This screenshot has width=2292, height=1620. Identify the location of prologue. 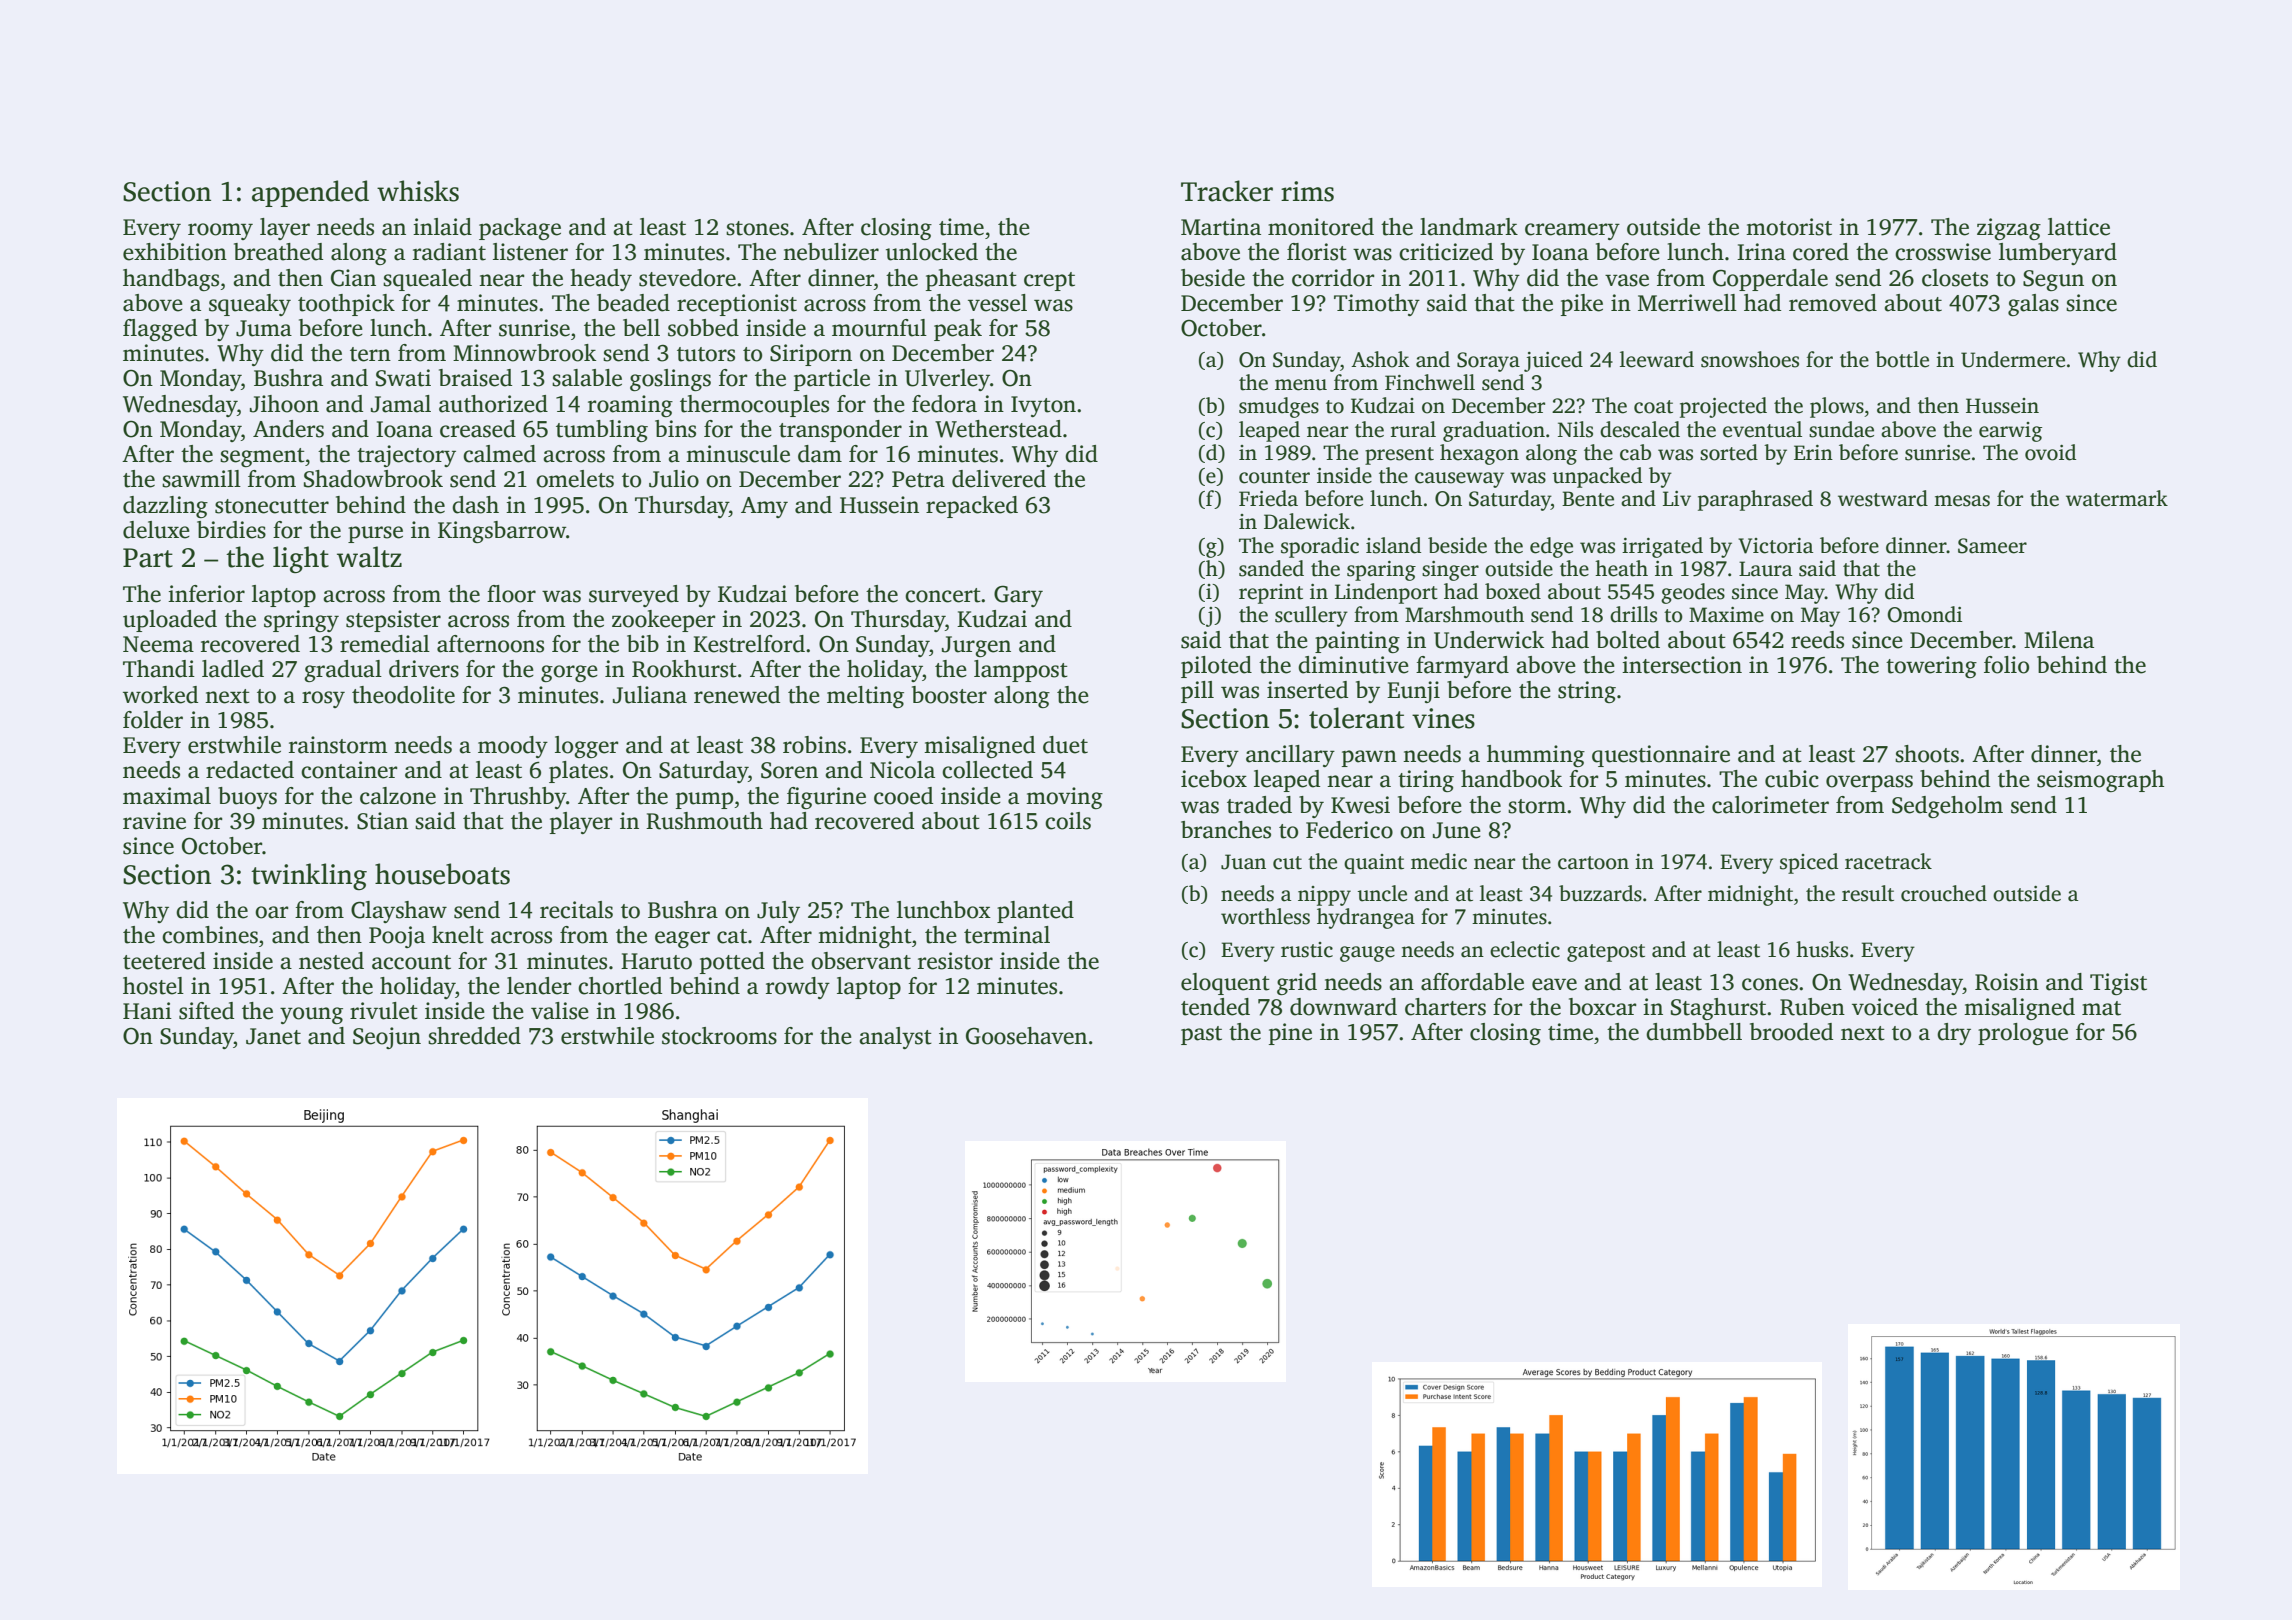
(2023, 1034).
